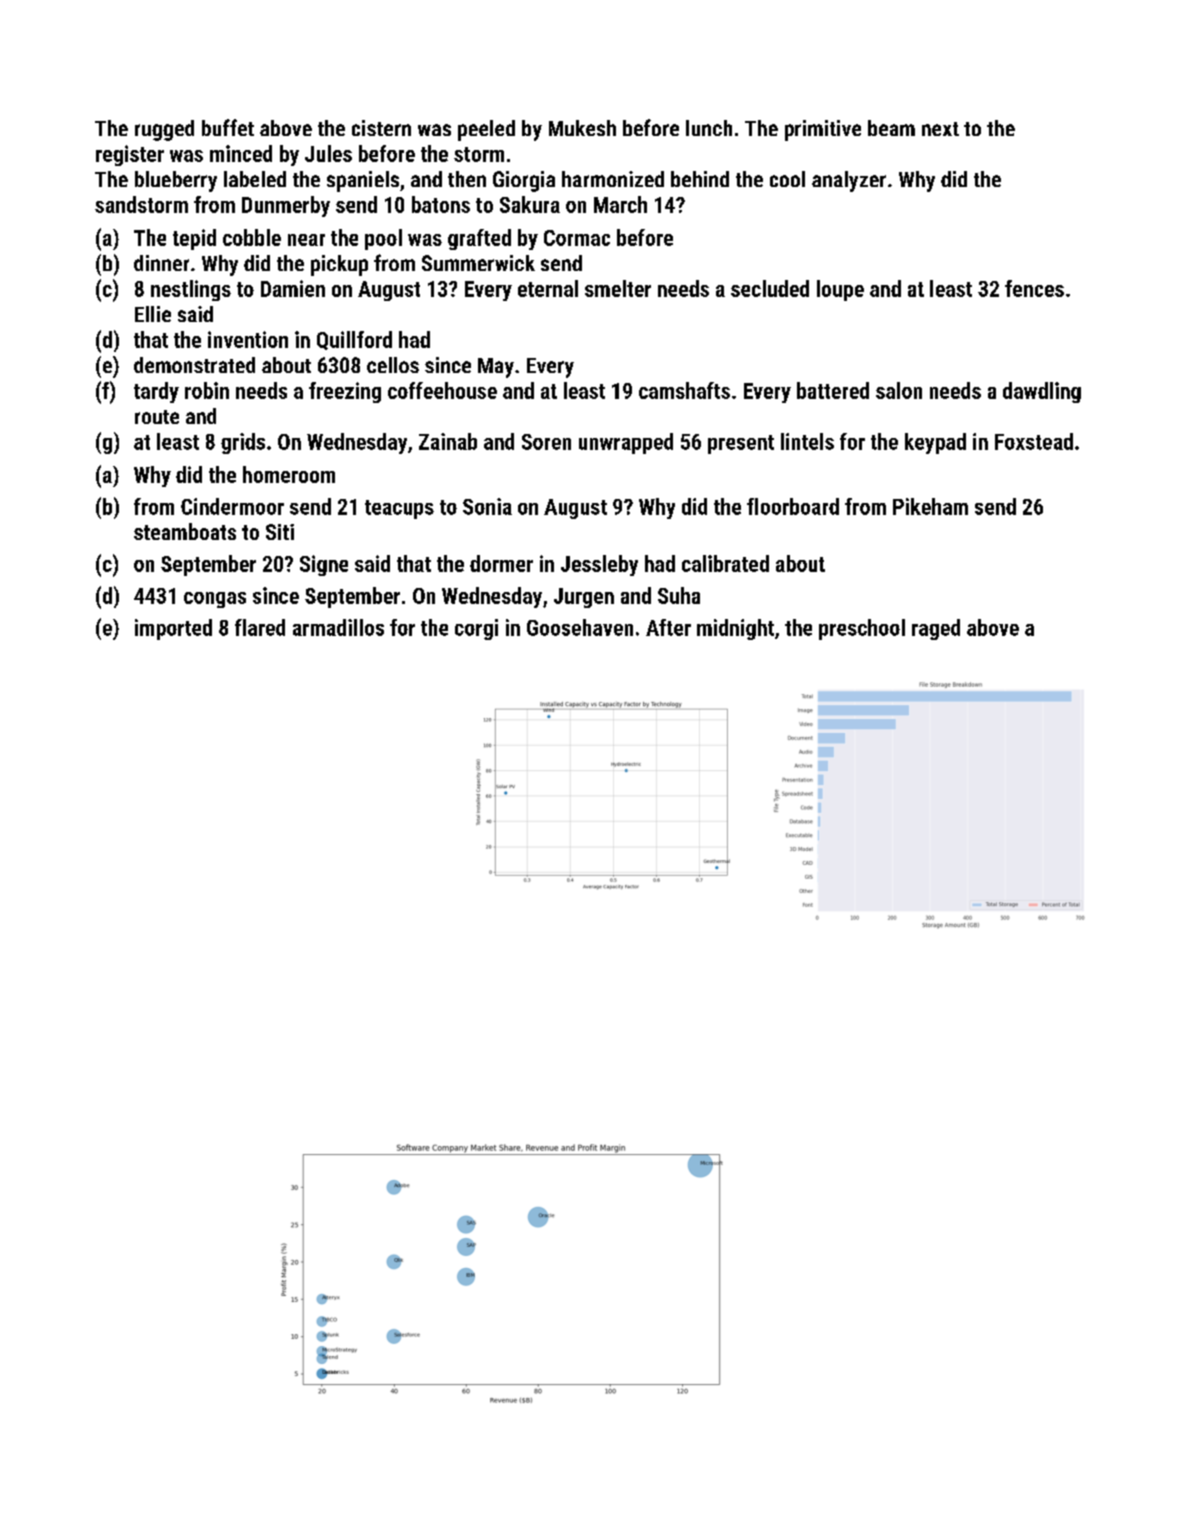 This screenshot has height=1525, width=1179. What do you see at coordinates (684, 390) in the screenshot?
I see `camshafts` at bounding box center [684, 390].
